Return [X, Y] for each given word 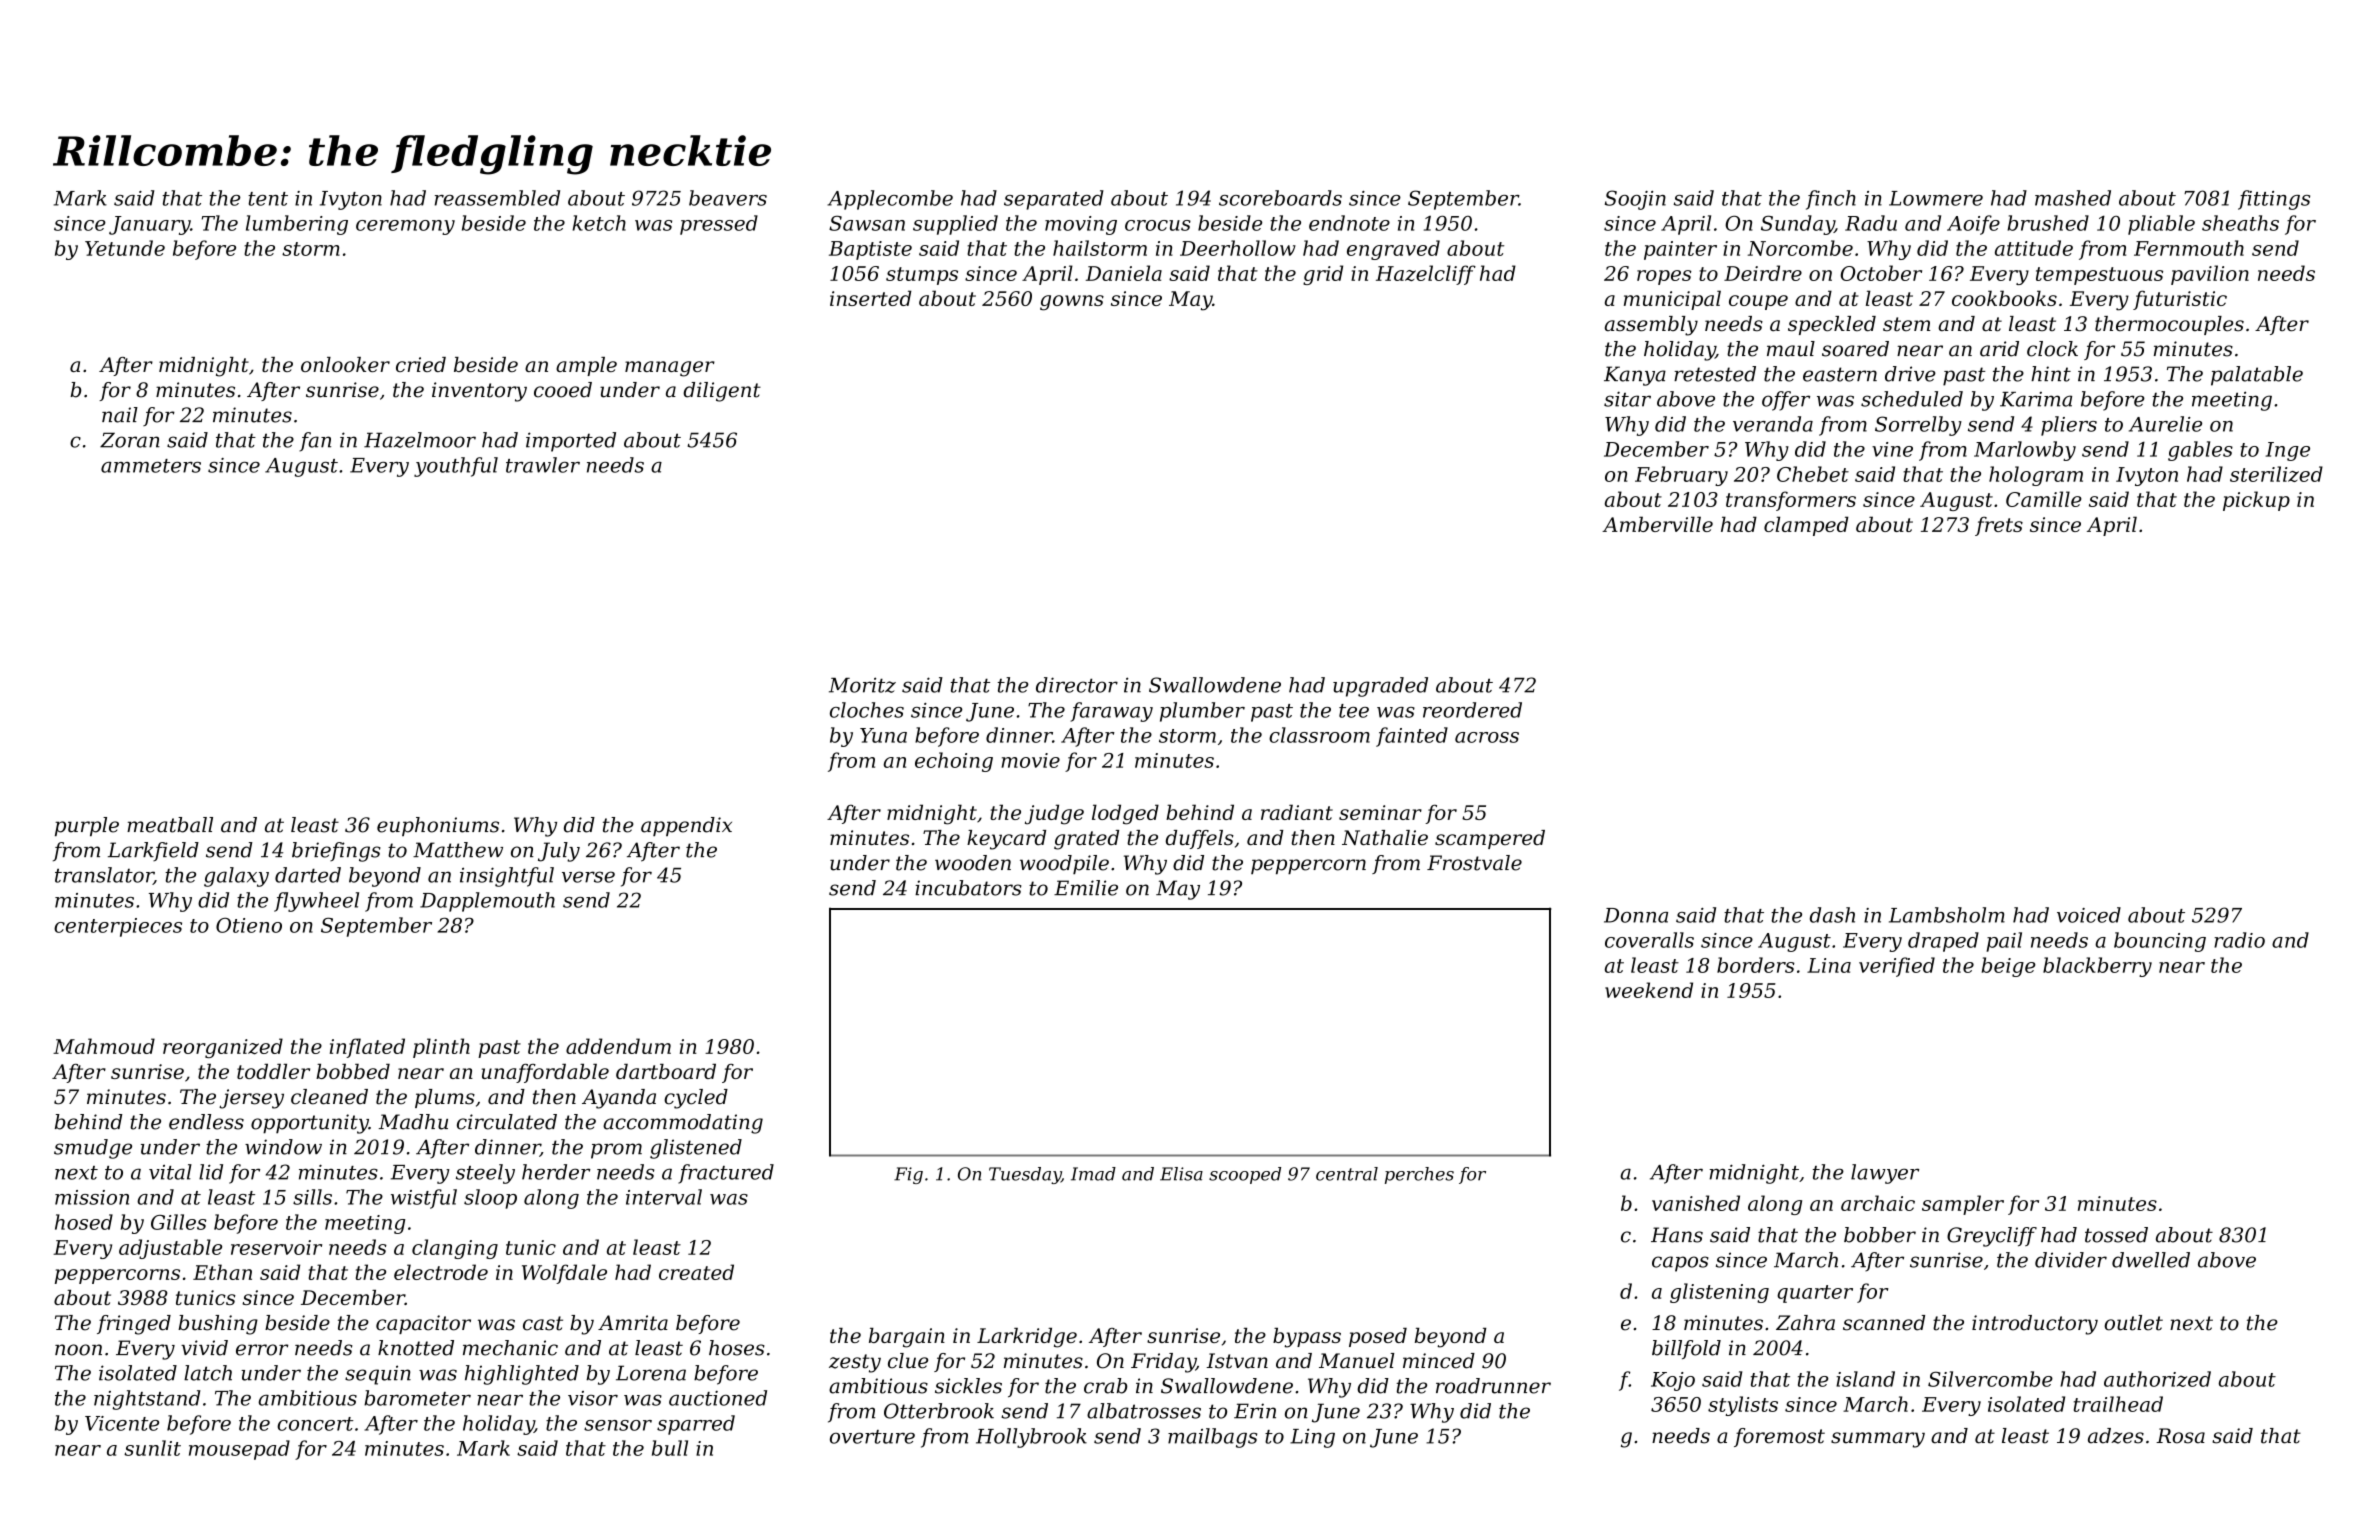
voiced [2089, 915]
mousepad [239, 1450]
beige [2009, 967]
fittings [2274, 200]
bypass [1307, 1338]
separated [1054, 200]
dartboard [666, 1071]
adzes [2116, 1436]
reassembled [497, 198]
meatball [170, 825]
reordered [1472, 710]
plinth [441, 1048]
